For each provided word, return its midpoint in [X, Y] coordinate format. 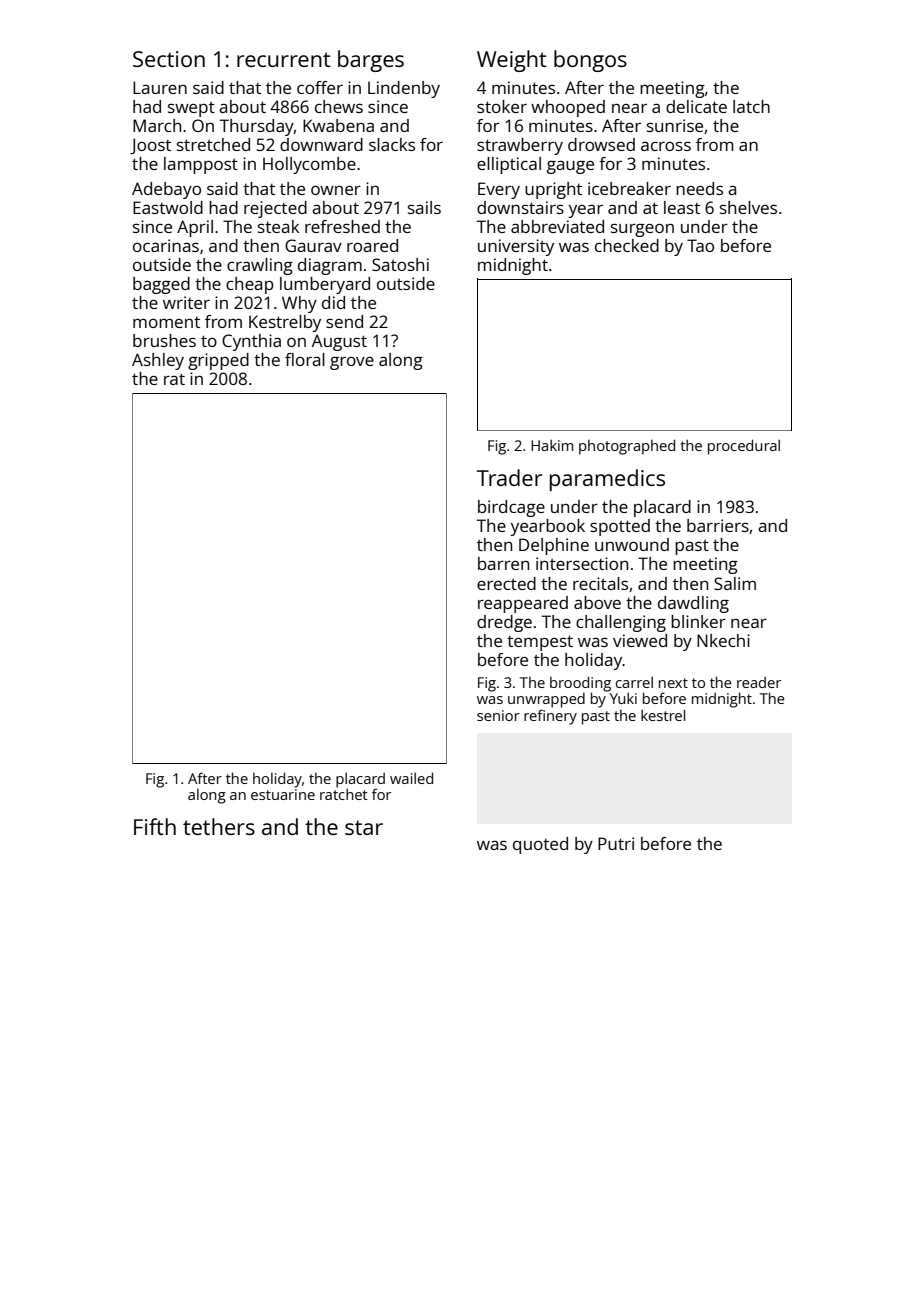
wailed [411, 778]
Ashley [158, 361]
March [157, 125]
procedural [744, 447]
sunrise [675, 125]
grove [352, 363]
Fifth [155, 826]
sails [424, 207]
